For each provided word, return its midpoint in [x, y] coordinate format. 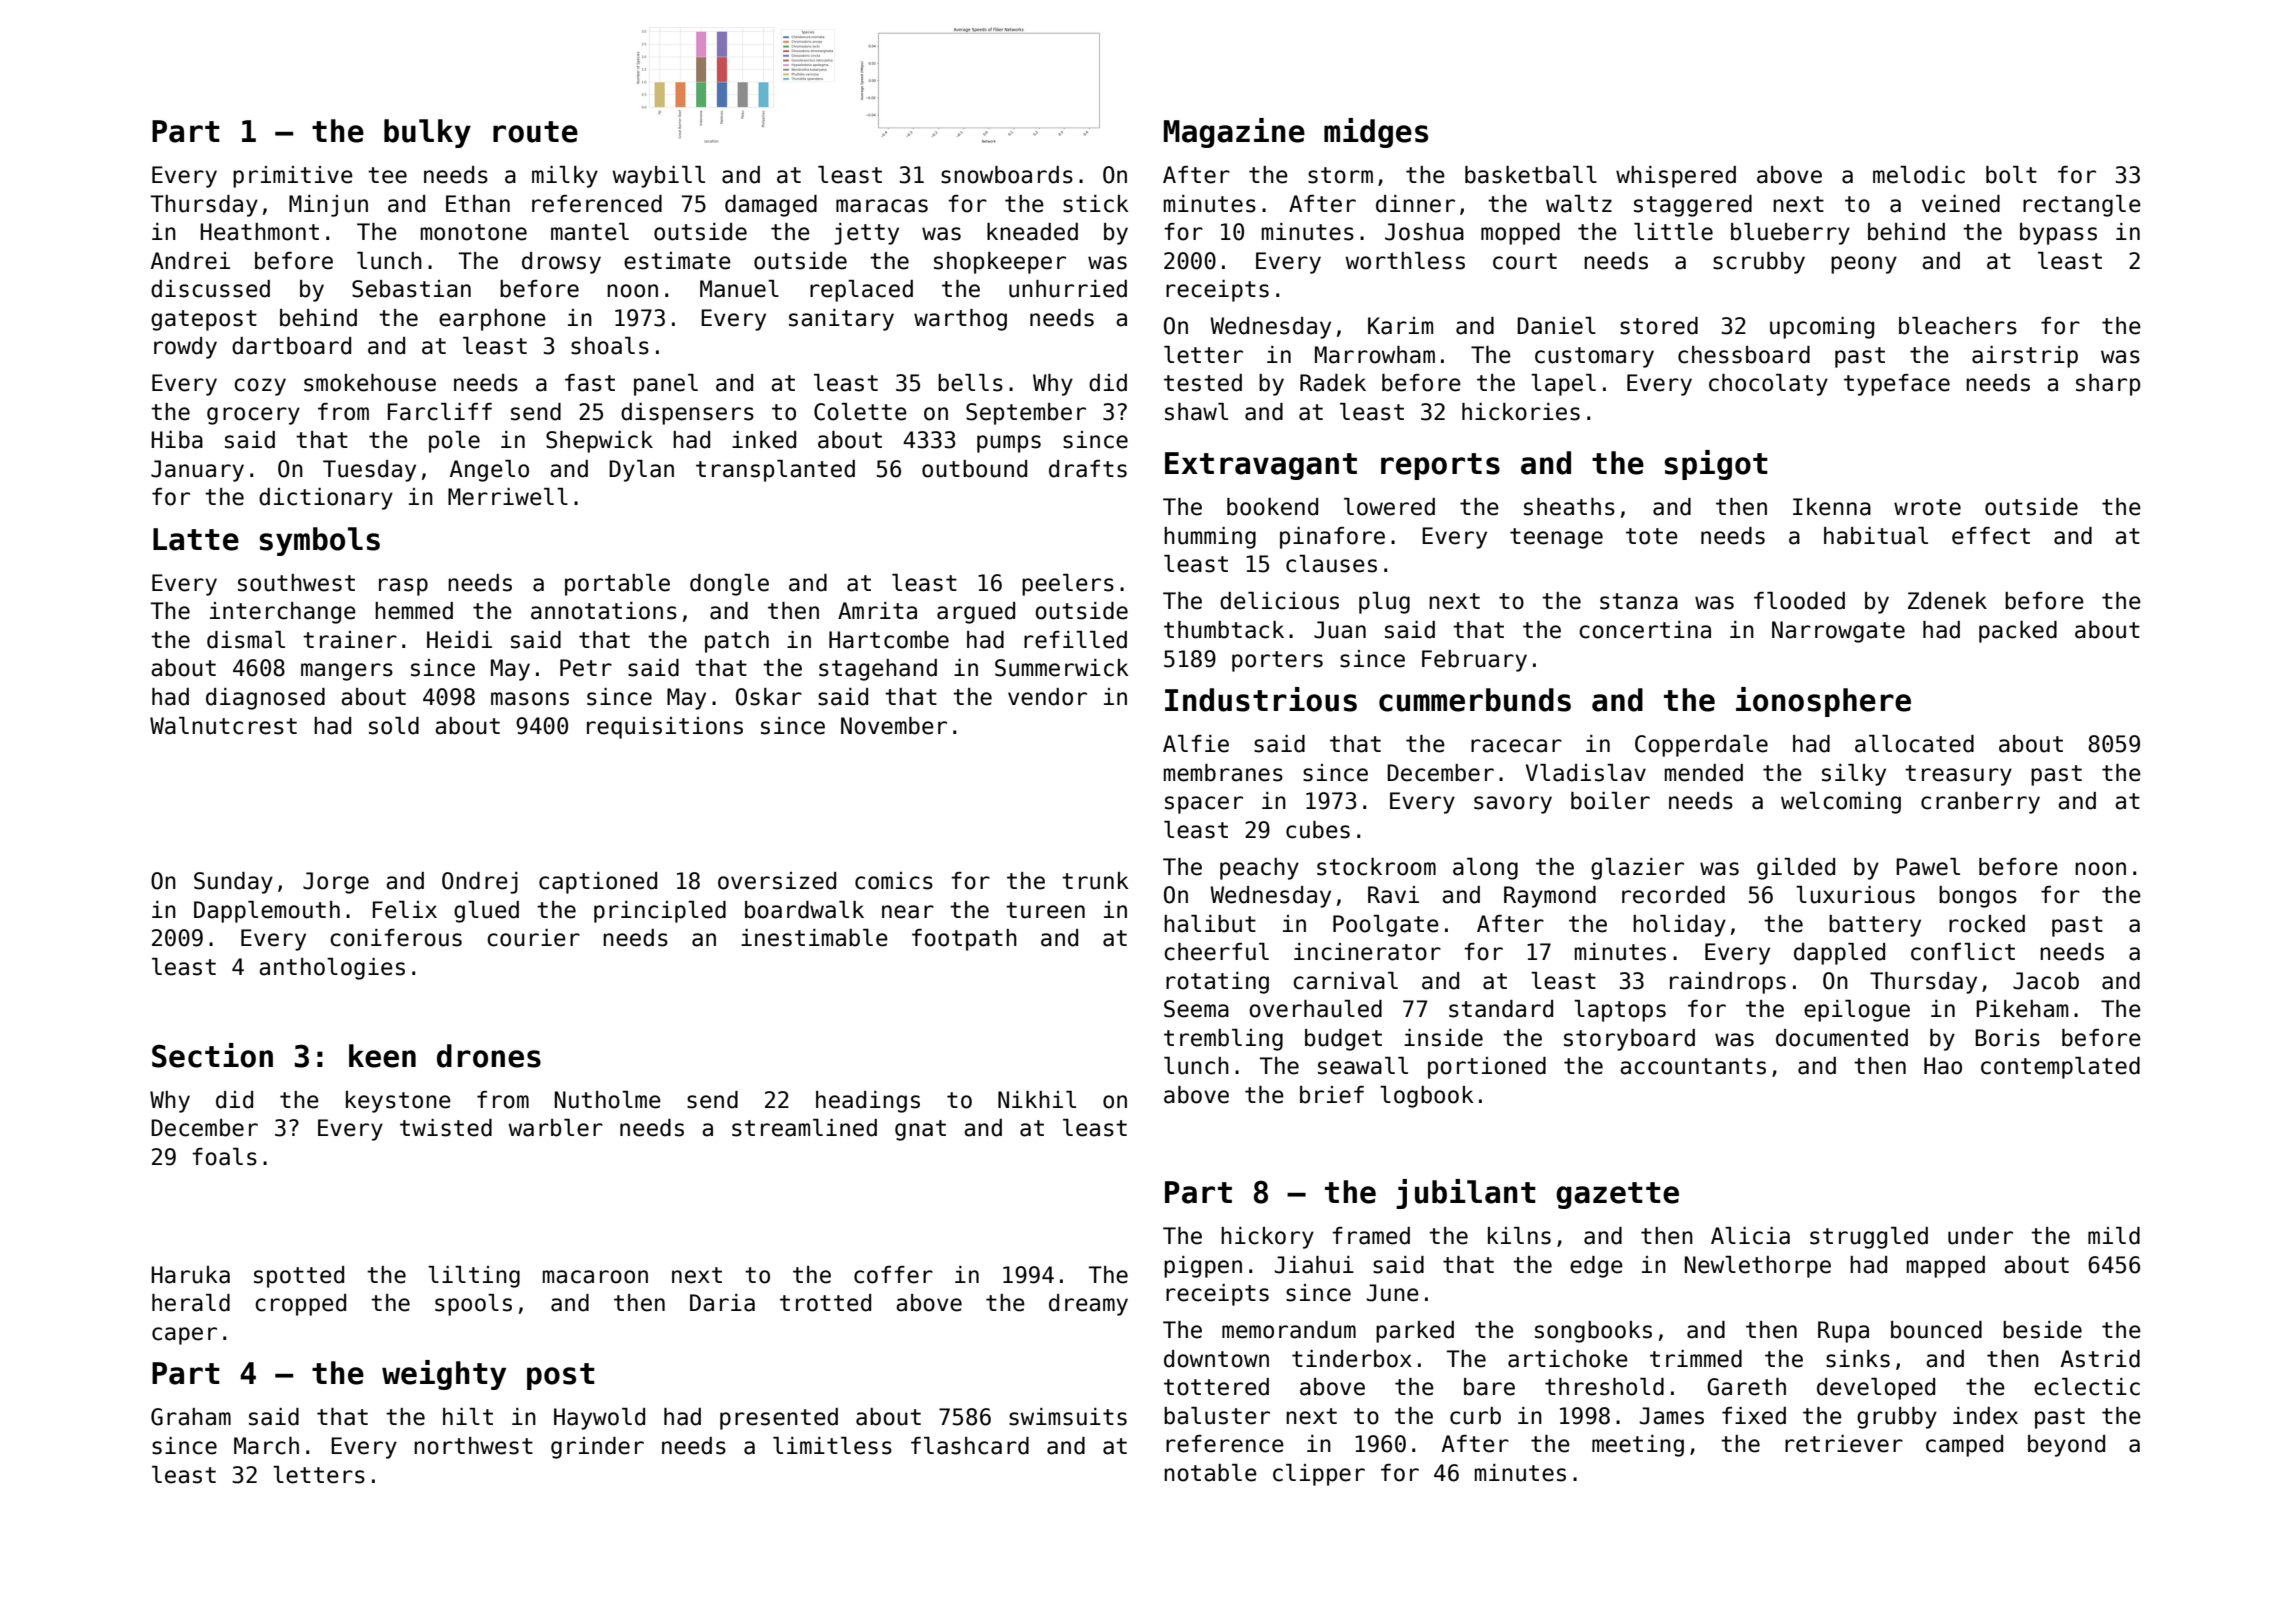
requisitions [665, 728]
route [535, 132]
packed [2018, 632]
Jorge [336, 883]
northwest [473, 1446]
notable [1210, 1473]
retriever [1844, 1444]
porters [1277, 661]
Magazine [1234, 133]
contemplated [2060, 1068]
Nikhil [1037, 1099]
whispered [1676, 177]
